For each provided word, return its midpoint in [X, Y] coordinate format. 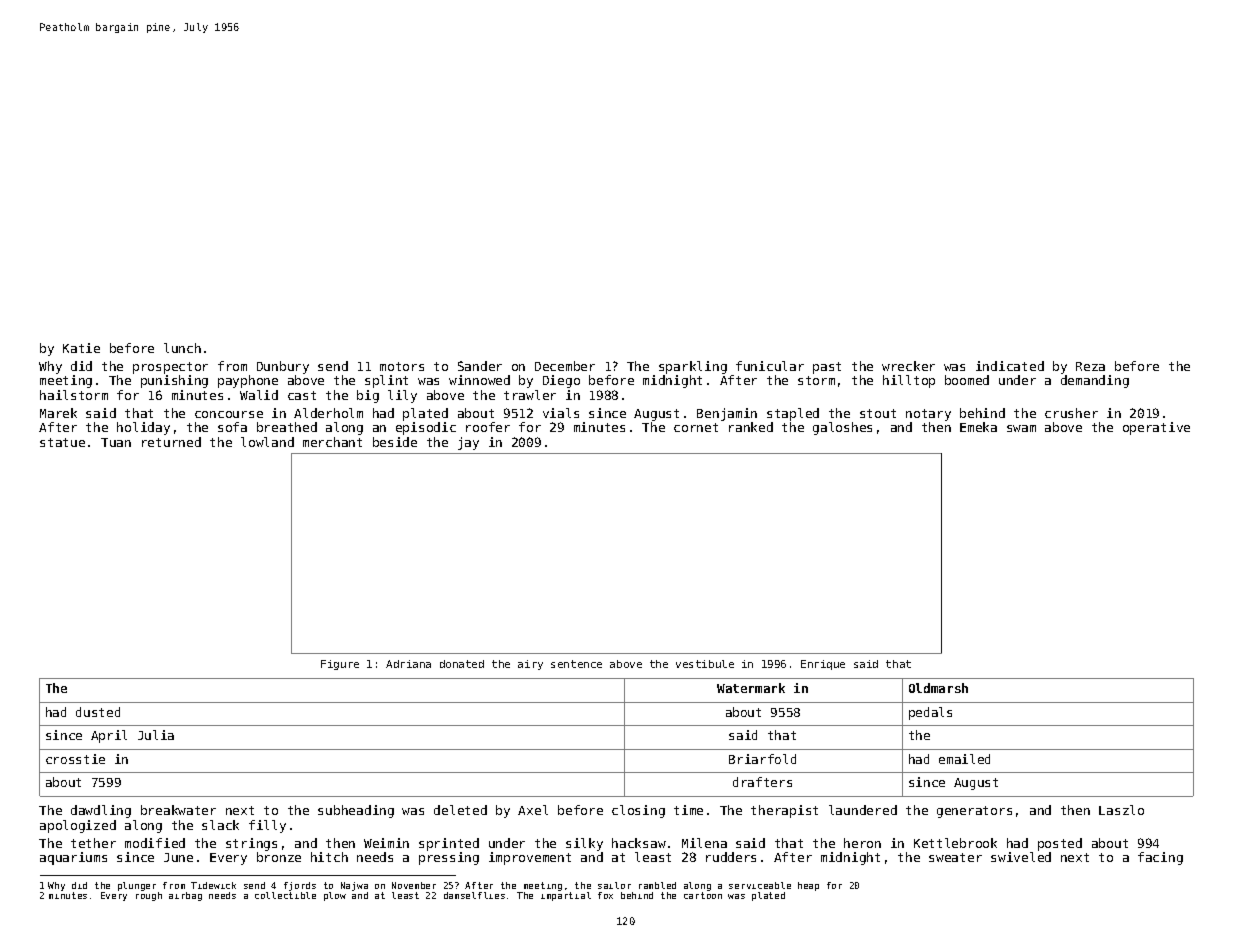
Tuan [116, 442]
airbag [185, 896]
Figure [340, 665]
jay [468, 443]
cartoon [703, 895]
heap [808, 886]
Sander [480, 366]
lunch [182, 348]
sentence [576, 664]
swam [1021, 428]
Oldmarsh [938, 688]
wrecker [908, 366]
